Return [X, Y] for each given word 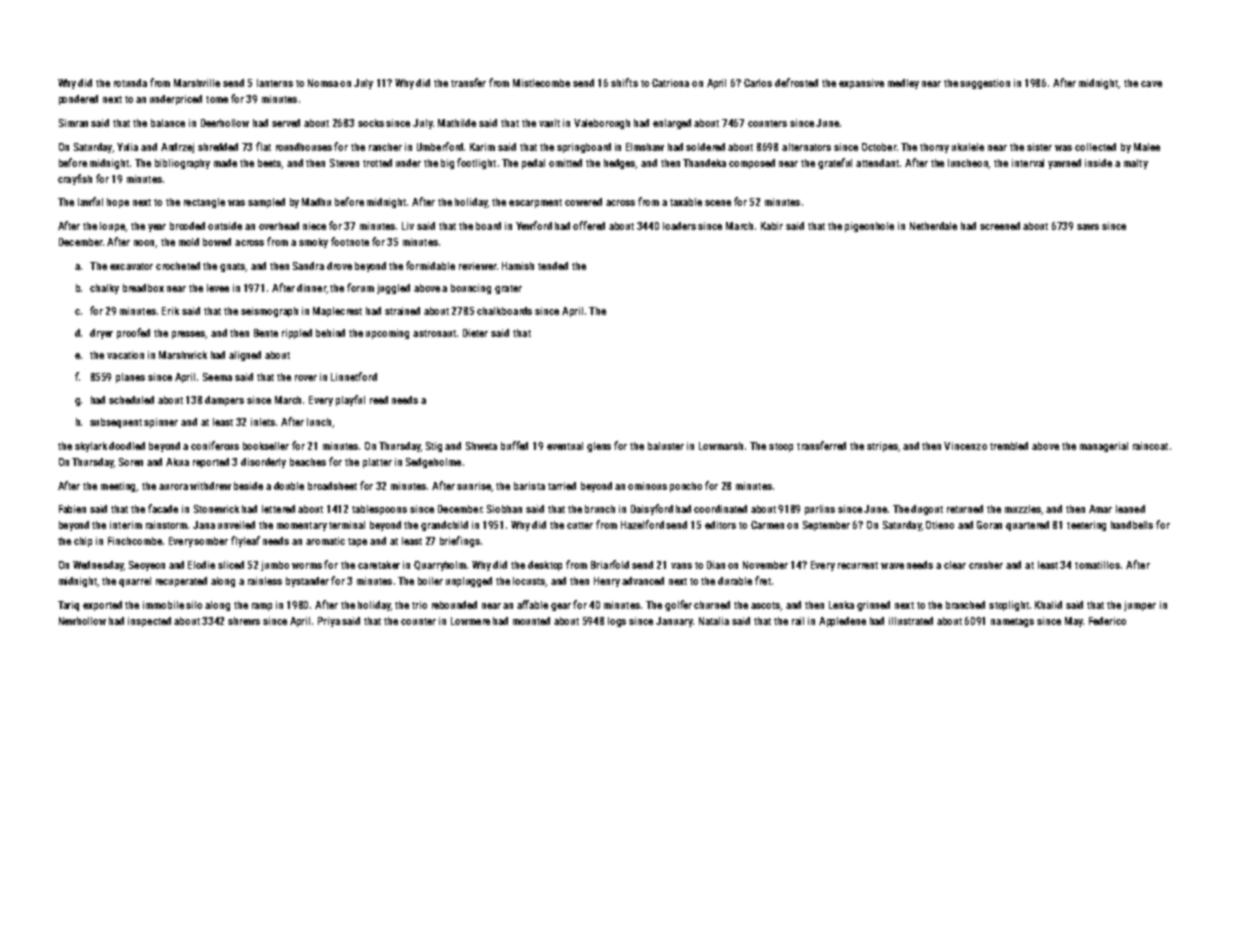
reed [379, 400]
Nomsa [323, 83]
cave [1151, 84]
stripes [882, 447]
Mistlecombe [541, 83]
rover [306, 378]
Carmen [767, 525]
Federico [1107, 621]
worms [307, 566]
